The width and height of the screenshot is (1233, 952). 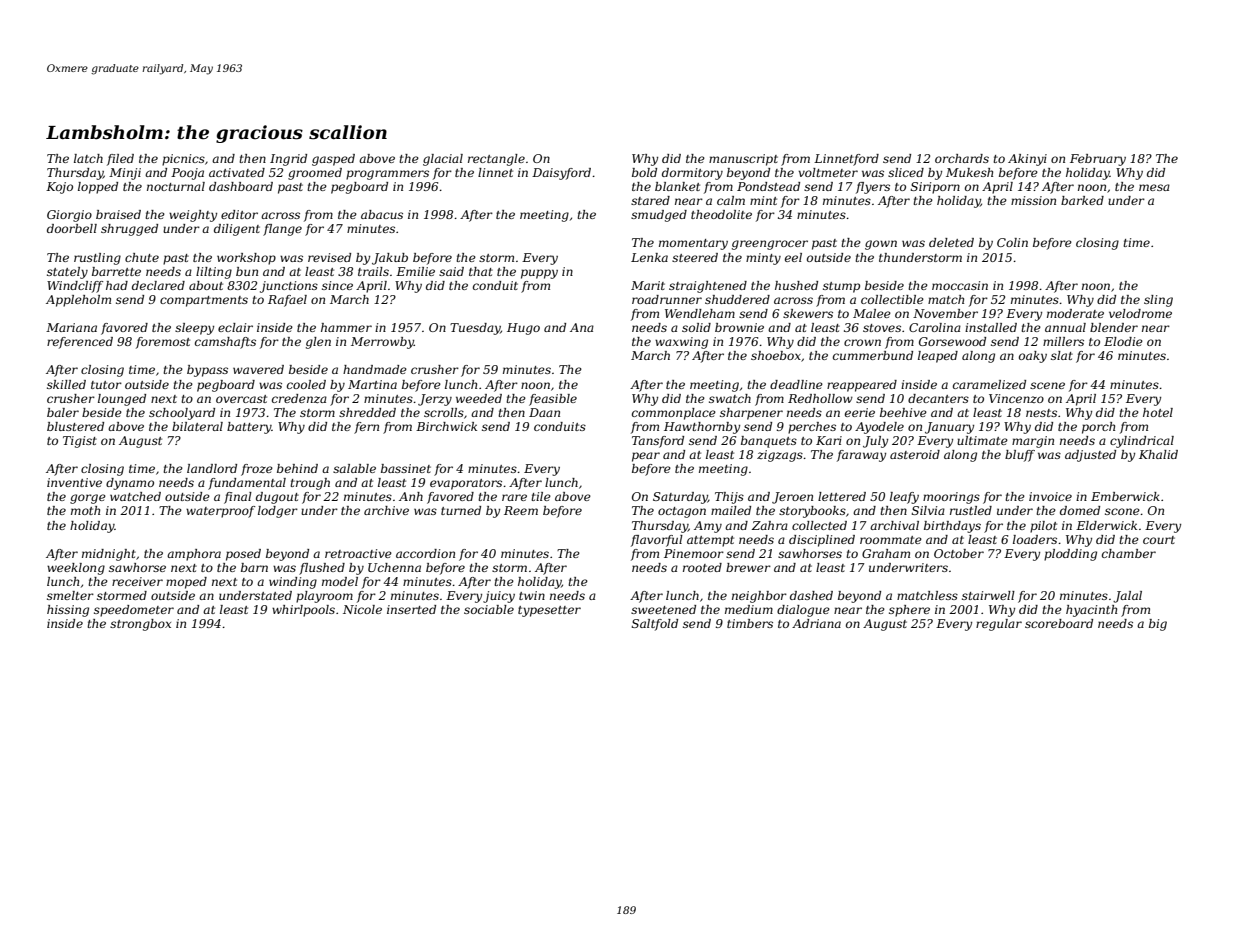 I want to click on cylindrical, so click(x=1142, y=442).
